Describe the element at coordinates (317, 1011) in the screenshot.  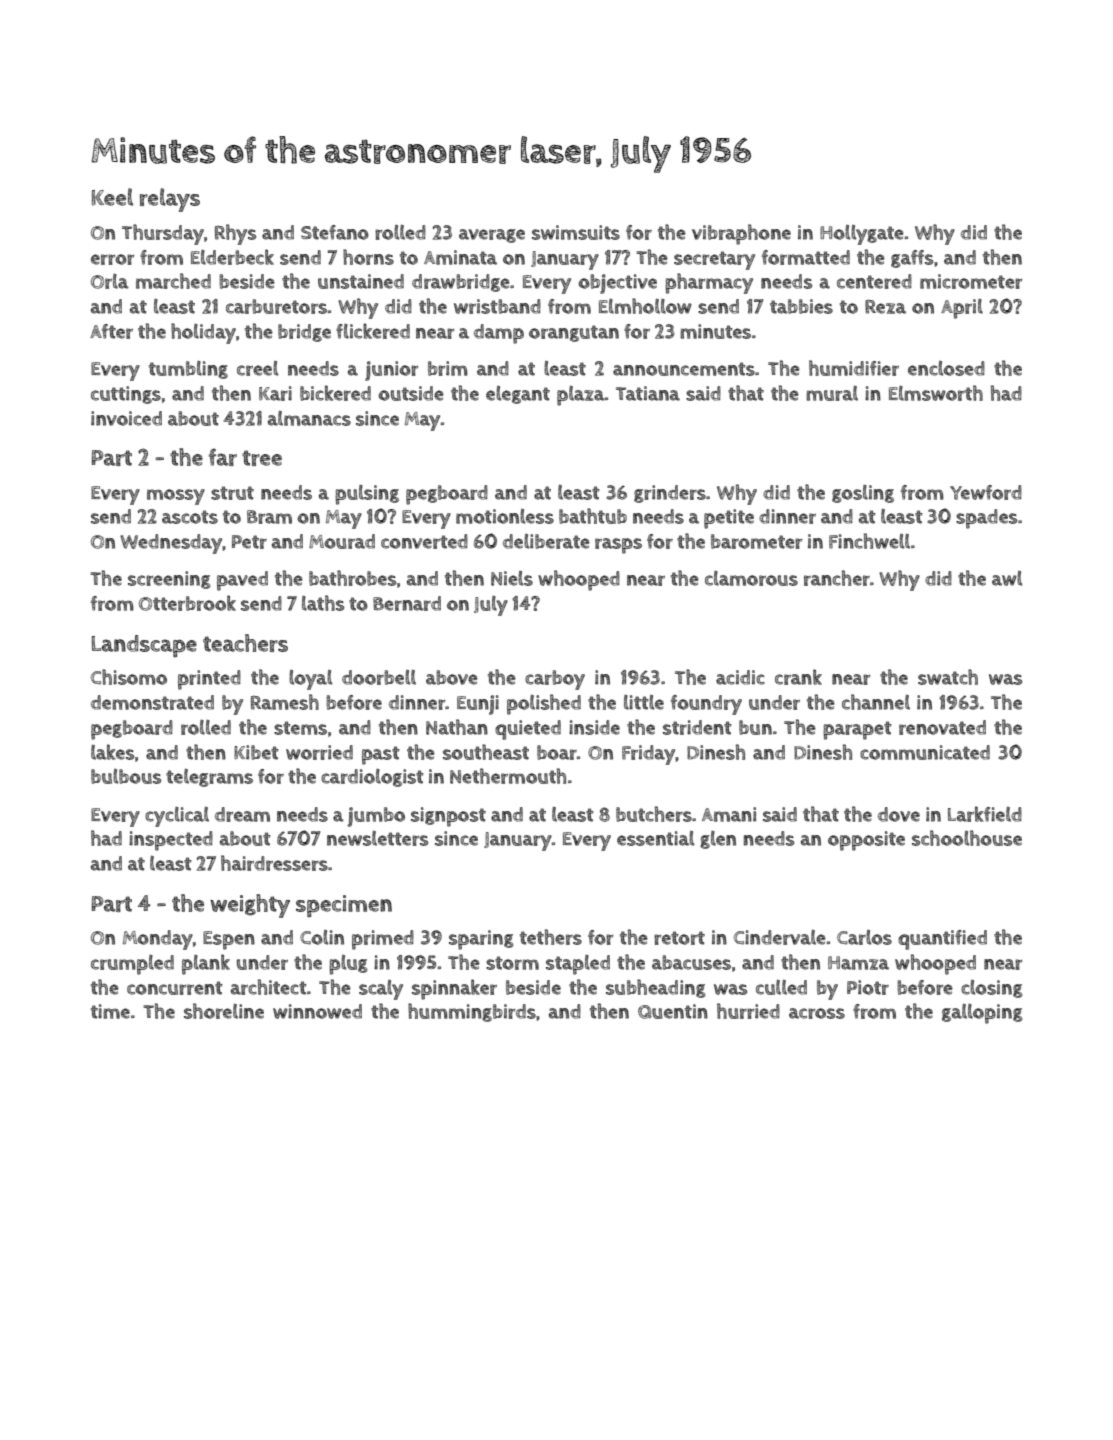
I see `winnowed` at that location.
